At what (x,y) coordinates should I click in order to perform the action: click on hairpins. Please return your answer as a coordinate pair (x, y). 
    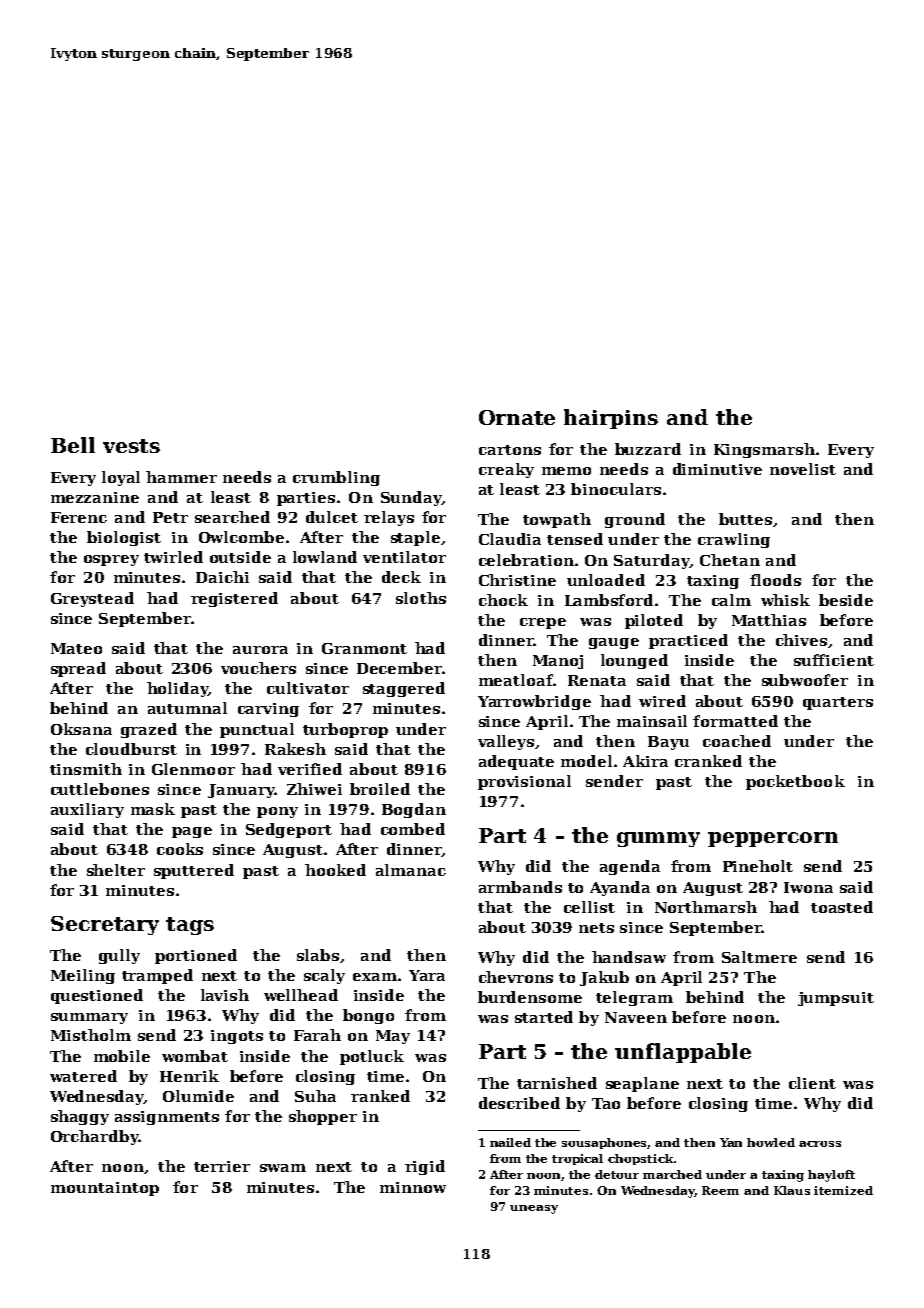
    Looking at the image, I should click on (611, 419).
